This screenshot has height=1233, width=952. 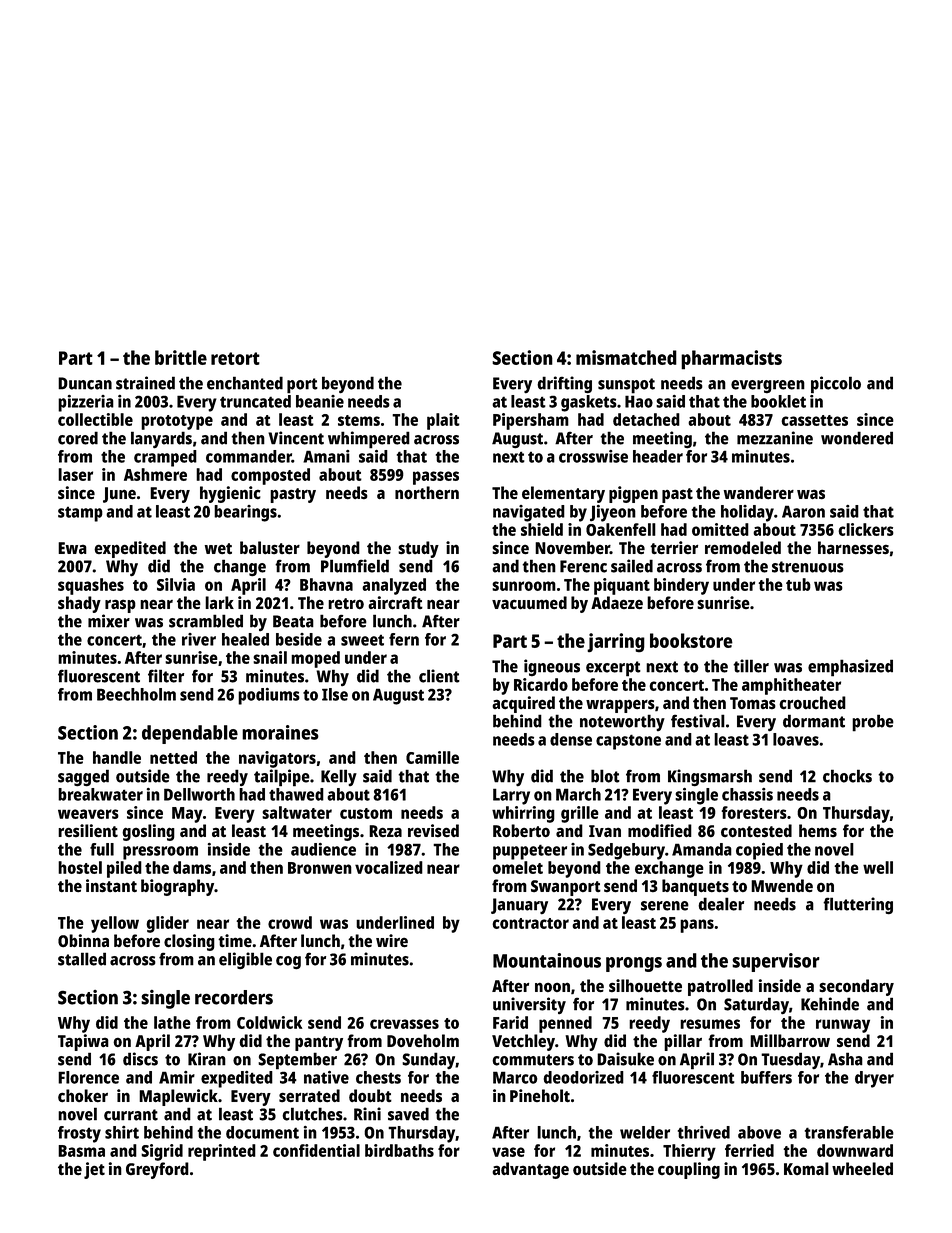 What do you see at coordinates (796, 739) in the screenshot?
I see `loaves` at bounding box center [796, 739].
